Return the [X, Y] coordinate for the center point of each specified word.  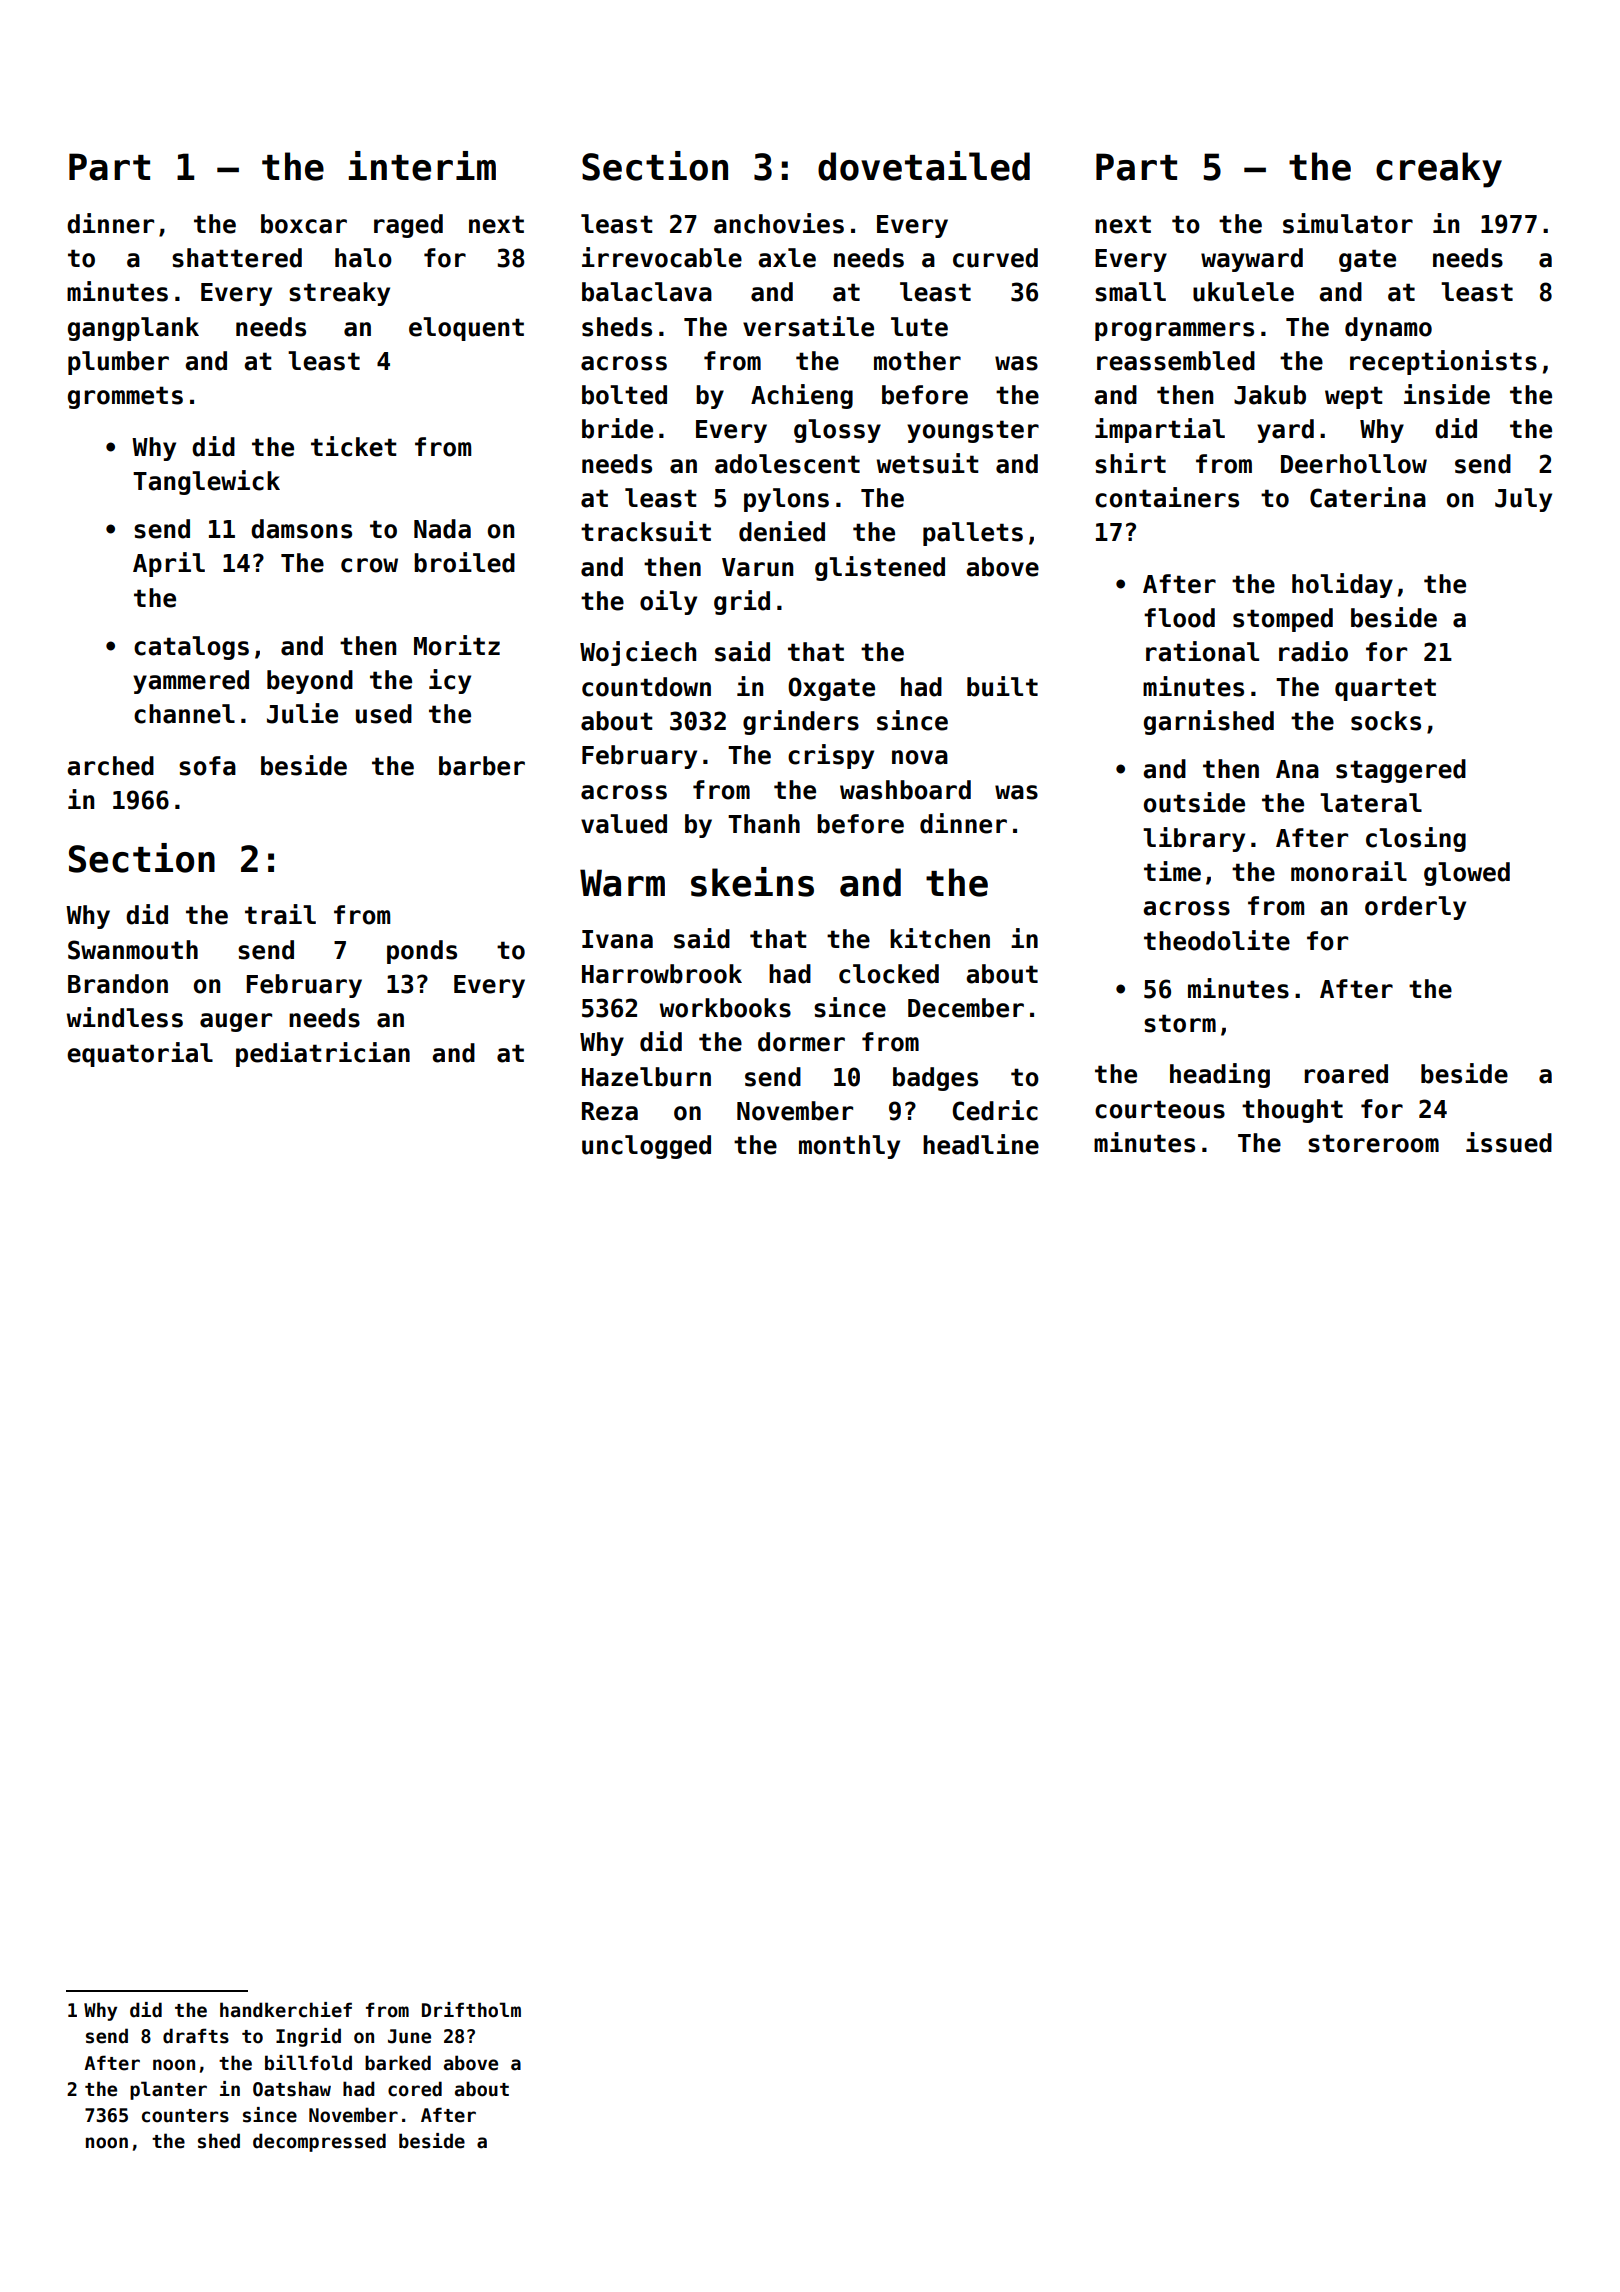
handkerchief [286, 2010]
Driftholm [471, 2010]
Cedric [995, 1110]
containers [1167, 497]
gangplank [133, 329]
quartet [1385, 689]
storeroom [1373, 1143]
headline [981, 1144]
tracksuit [646, 531]
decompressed [319, 2142]
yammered [191, 682]
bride [617, 428]
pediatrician [323, 1054]
